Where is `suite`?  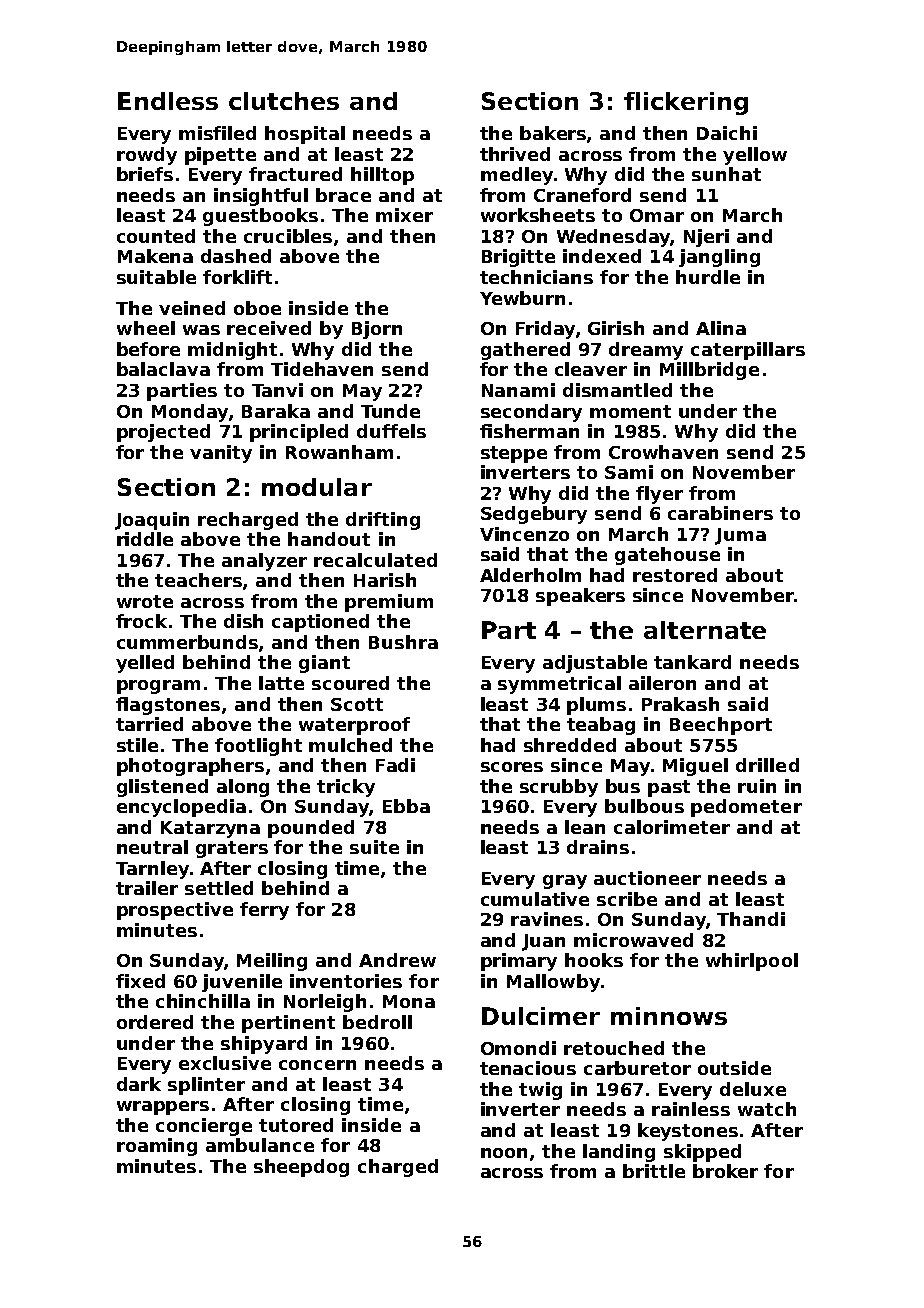 suite is located at coordinates (374, 847).
